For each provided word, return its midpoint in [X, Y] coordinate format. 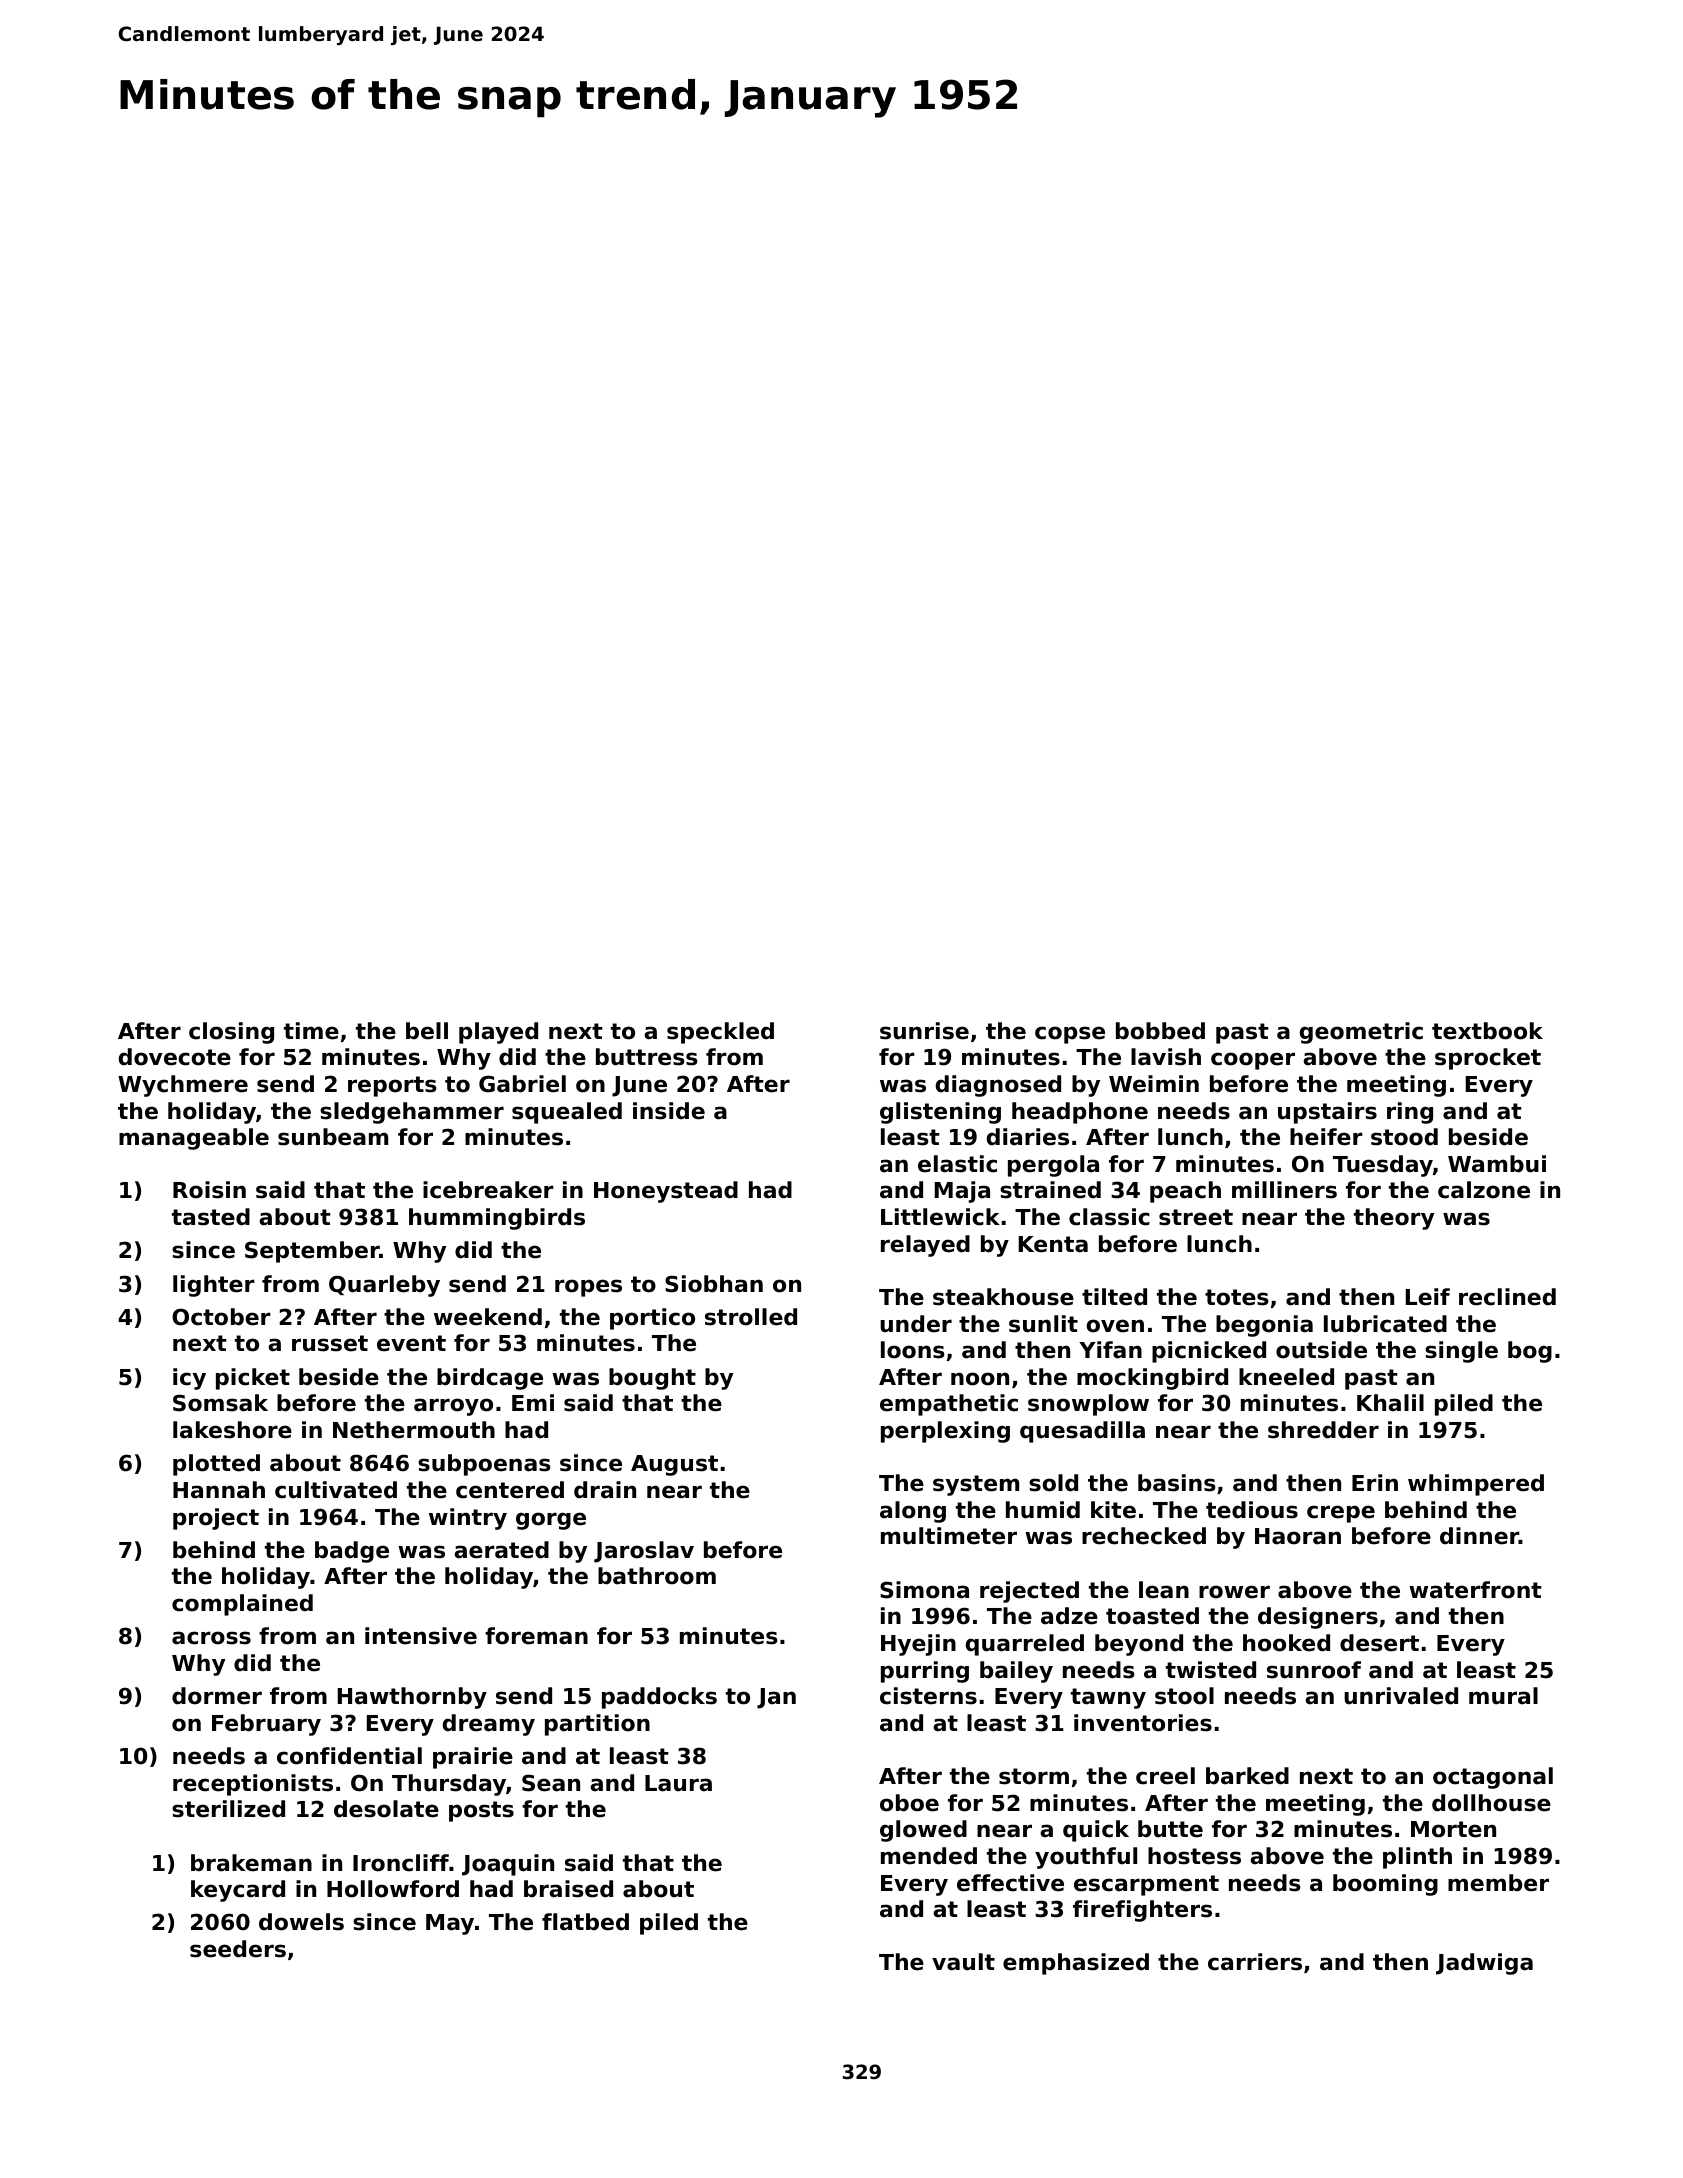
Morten [1453, 1829]
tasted [211, 1217]
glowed [923, 1831]
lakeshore [232, 1430]
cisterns [928, 1696]
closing [231, 1033]
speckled [720, 1033]
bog [1530, 1352]
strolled [751, 1317]
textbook [1487, 1031]
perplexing [945, 1432]
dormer [217, 1696]
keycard [238, 1891]
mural [1503, 1696]
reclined [1507, 1297]
